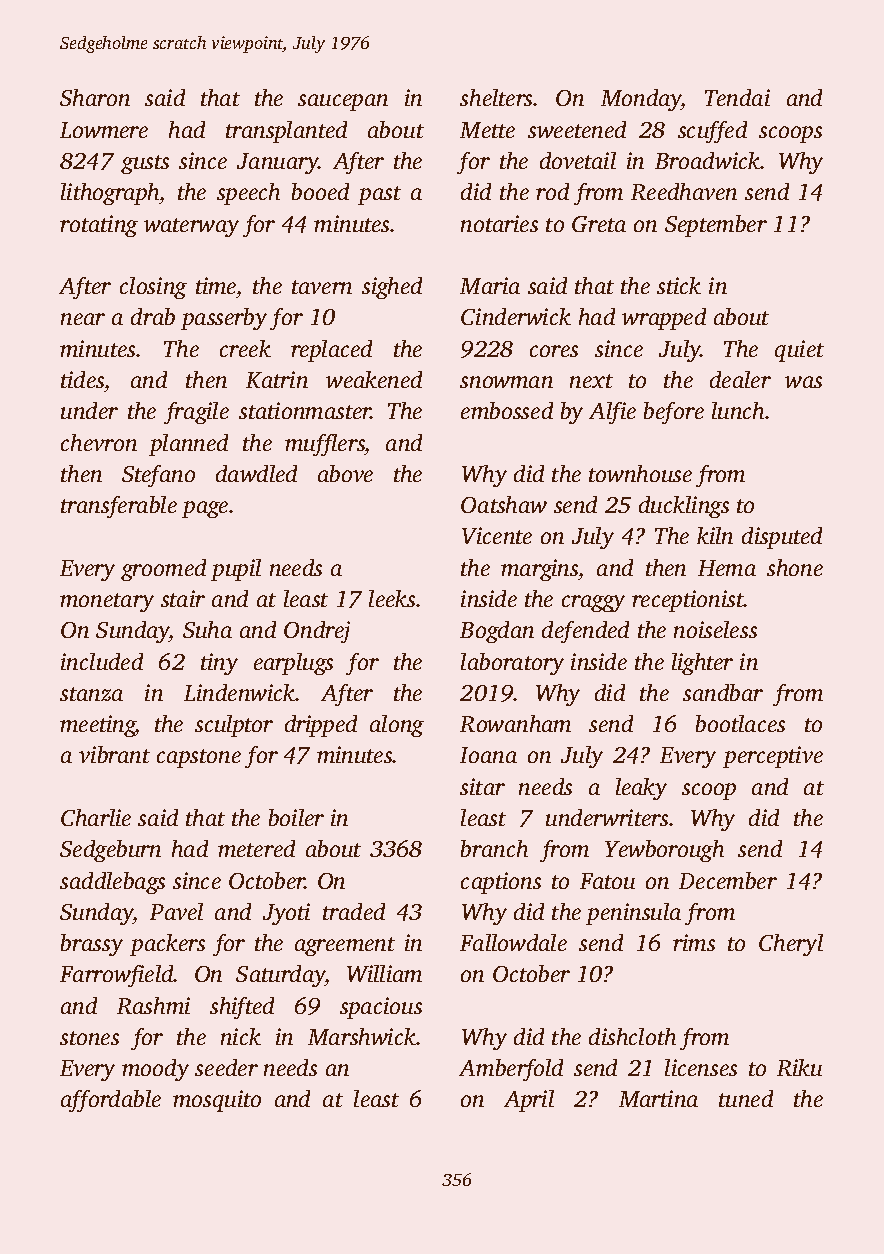  What do you see at coordinates (145, 164) in the document?
I see `gusts` at bounding box center [145, 164].
